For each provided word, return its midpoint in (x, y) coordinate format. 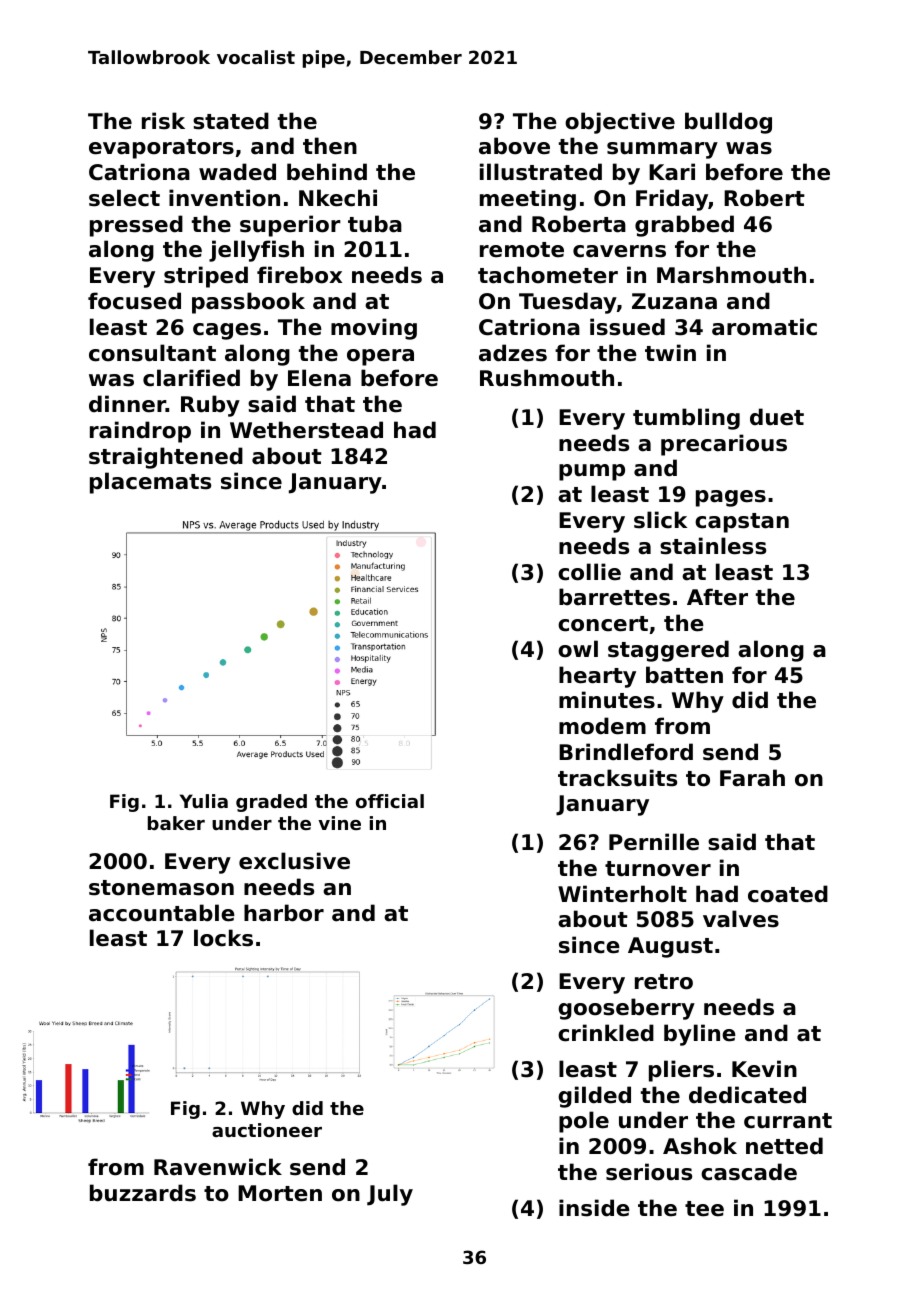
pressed (136, 226)
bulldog (728, 123)
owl (578, 649)
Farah (752, 778)
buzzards (143, 1193)
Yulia (204, 801)
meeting (528, 200)
